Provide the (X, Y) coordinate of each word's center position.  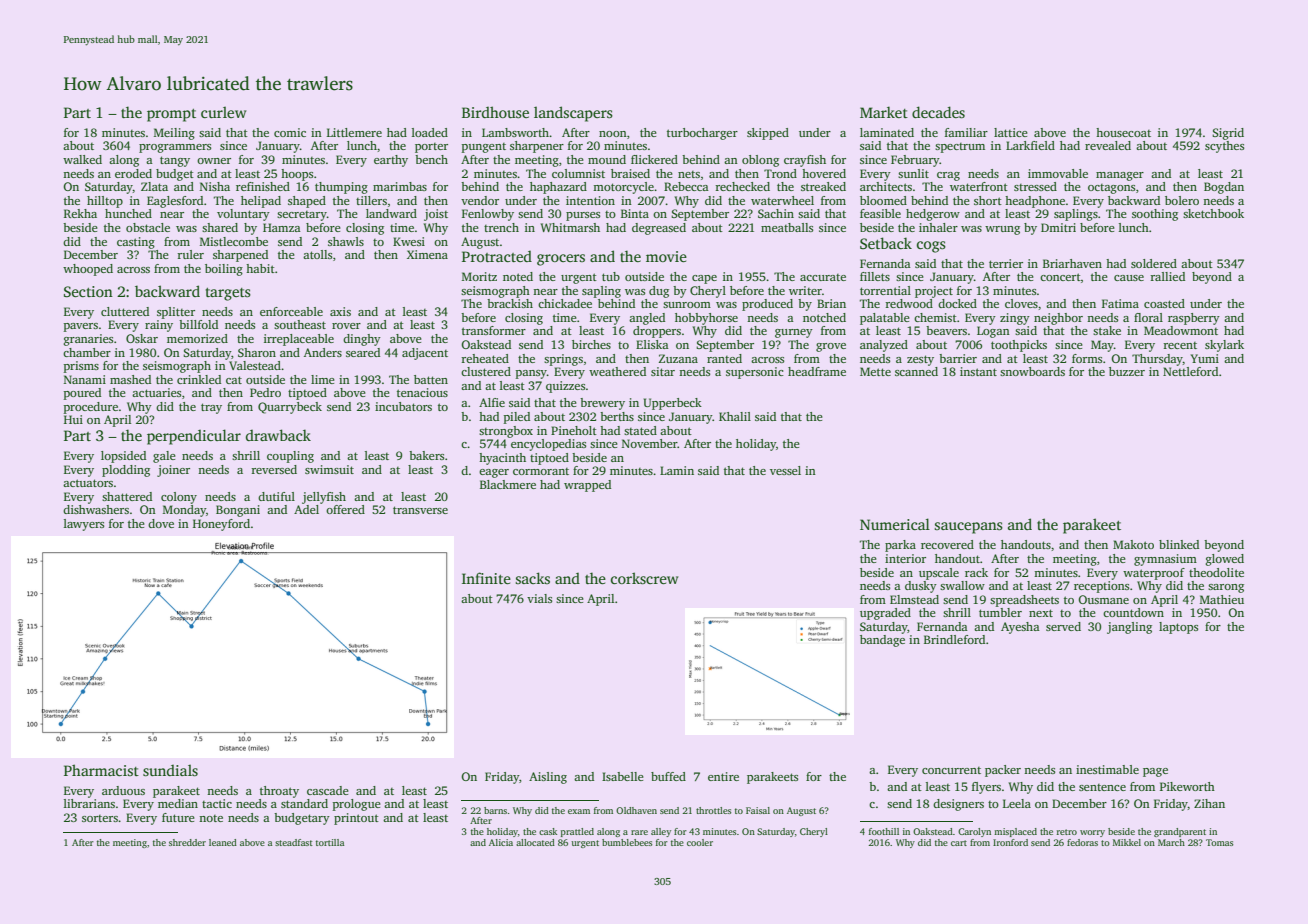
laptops (1178, 628)
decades (938, 112)
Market (884, 112)
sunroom (687, 305)
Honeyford (221, 525)
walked (82, 159)
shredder (187, 842)
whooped (88, 270)
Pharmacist (101, 770)
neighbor (1058, 319)
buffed (668, 776)
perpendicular (194, 437)
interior (905, 558)
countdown (1133, 612)
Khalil (735, 416)
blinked (1179, 544)
